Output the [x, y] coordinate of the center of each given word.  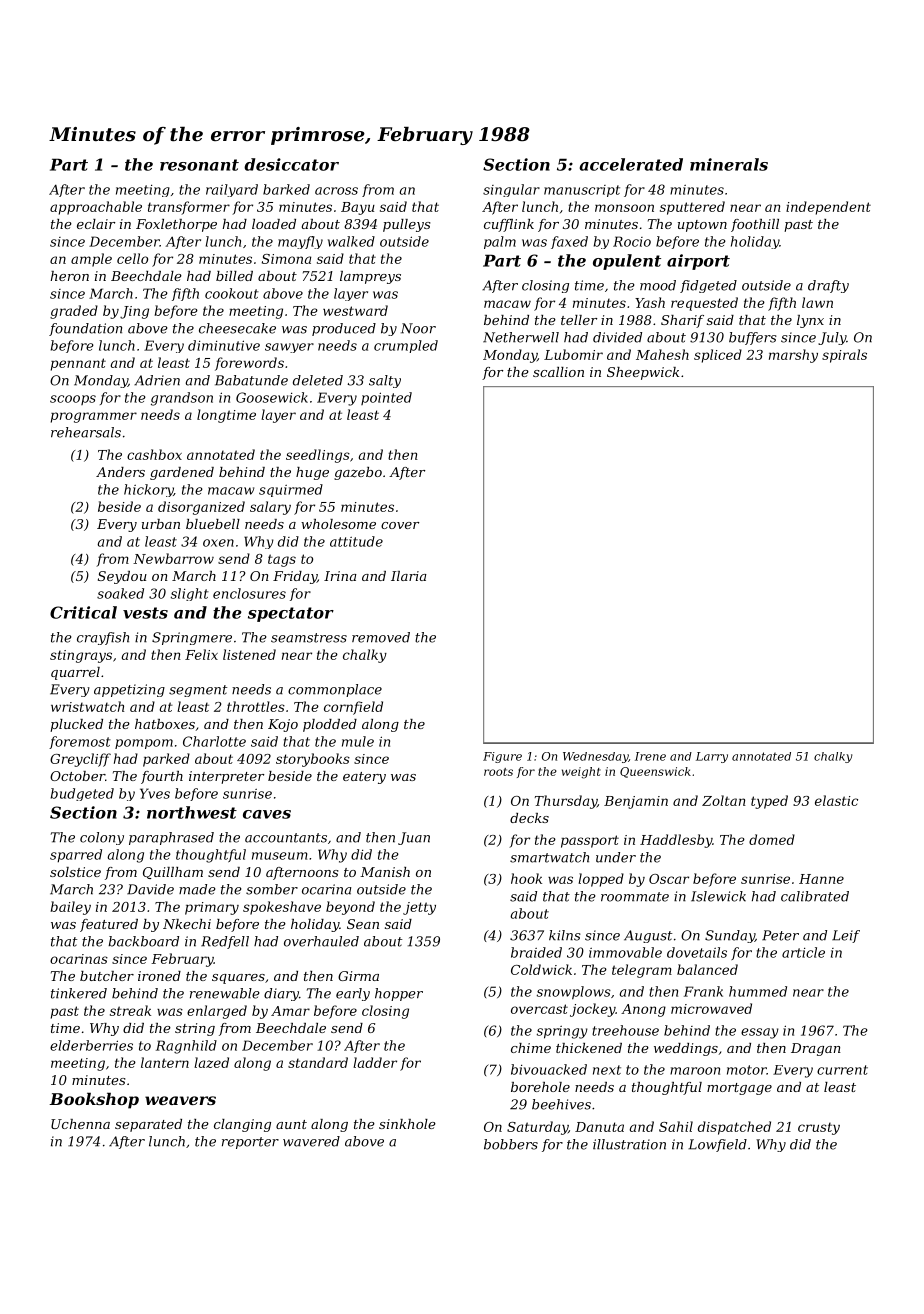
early [353, 994]
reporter [250, 1143]
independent [828, 208]
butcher [107, 976]
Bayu [358, 208]
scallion [558, 372]
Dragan [816, 1049]
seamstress [309, 638]
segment [198, 691]
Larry [712, 757]
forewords [249, 364]
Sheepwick [643, 373]
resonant [199, 165]
